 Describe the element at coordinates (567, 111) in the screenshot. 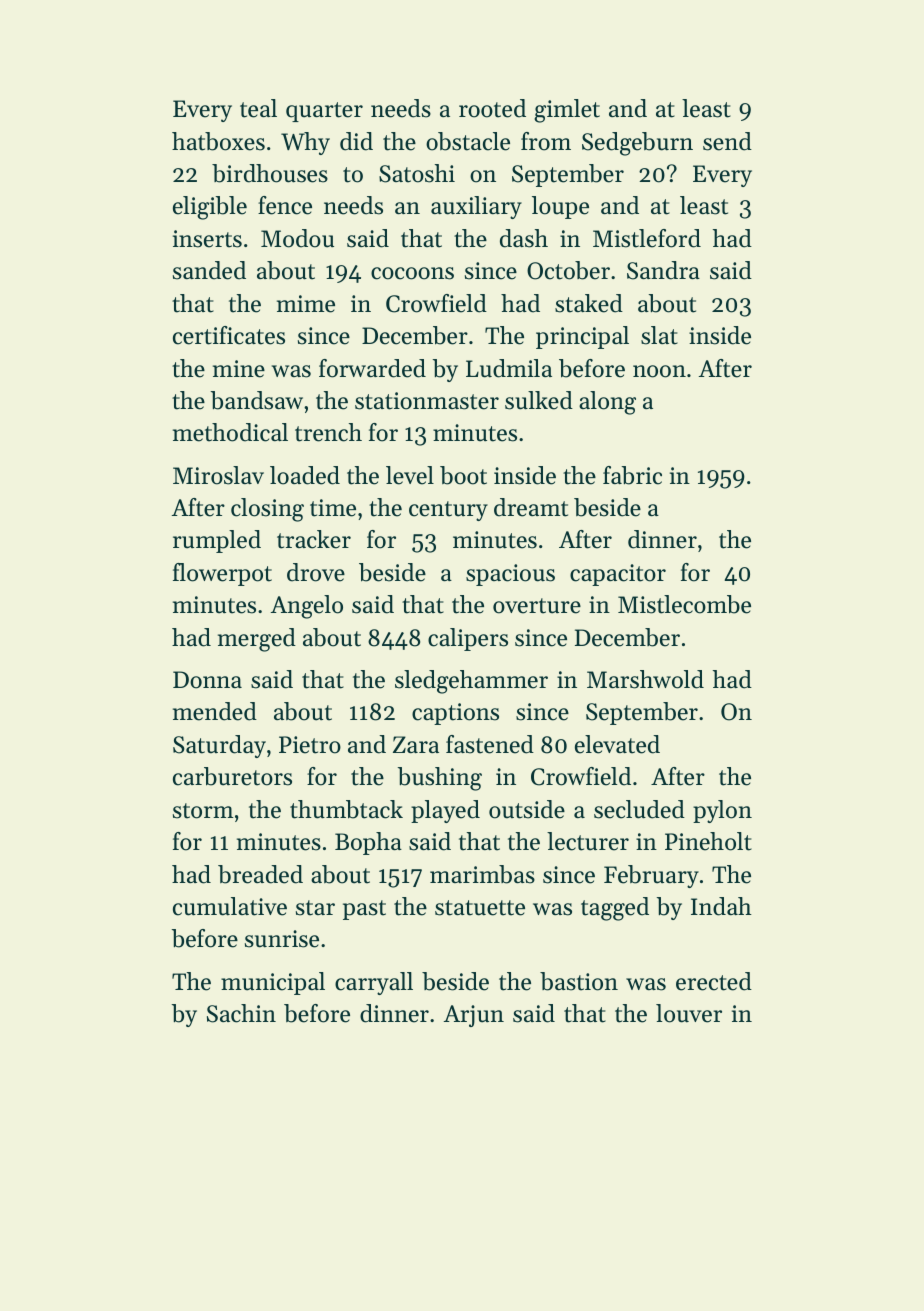

I see `gimlet` at that location.
